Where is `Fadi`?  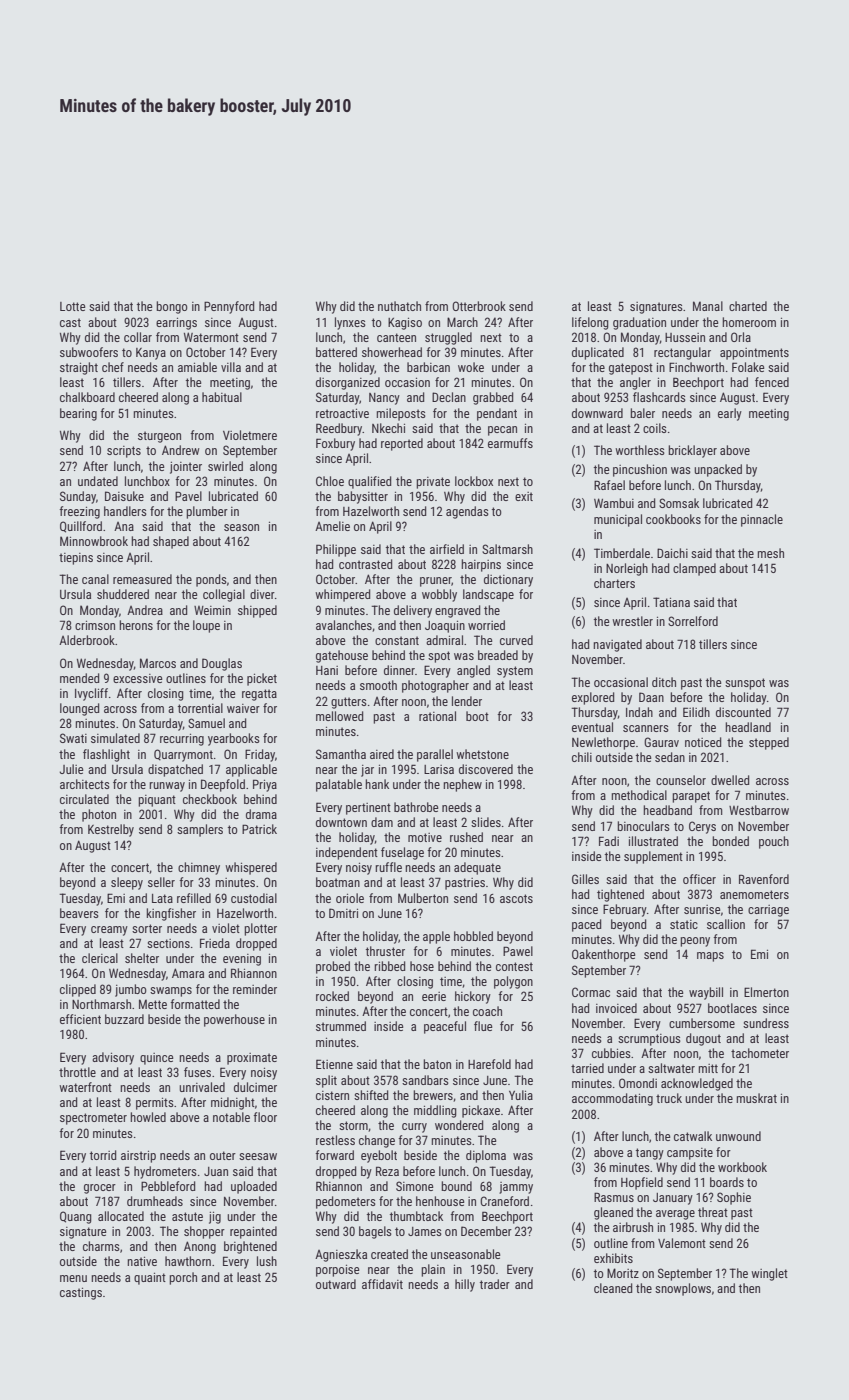
Fadi is located at coordinates (609, 841).
